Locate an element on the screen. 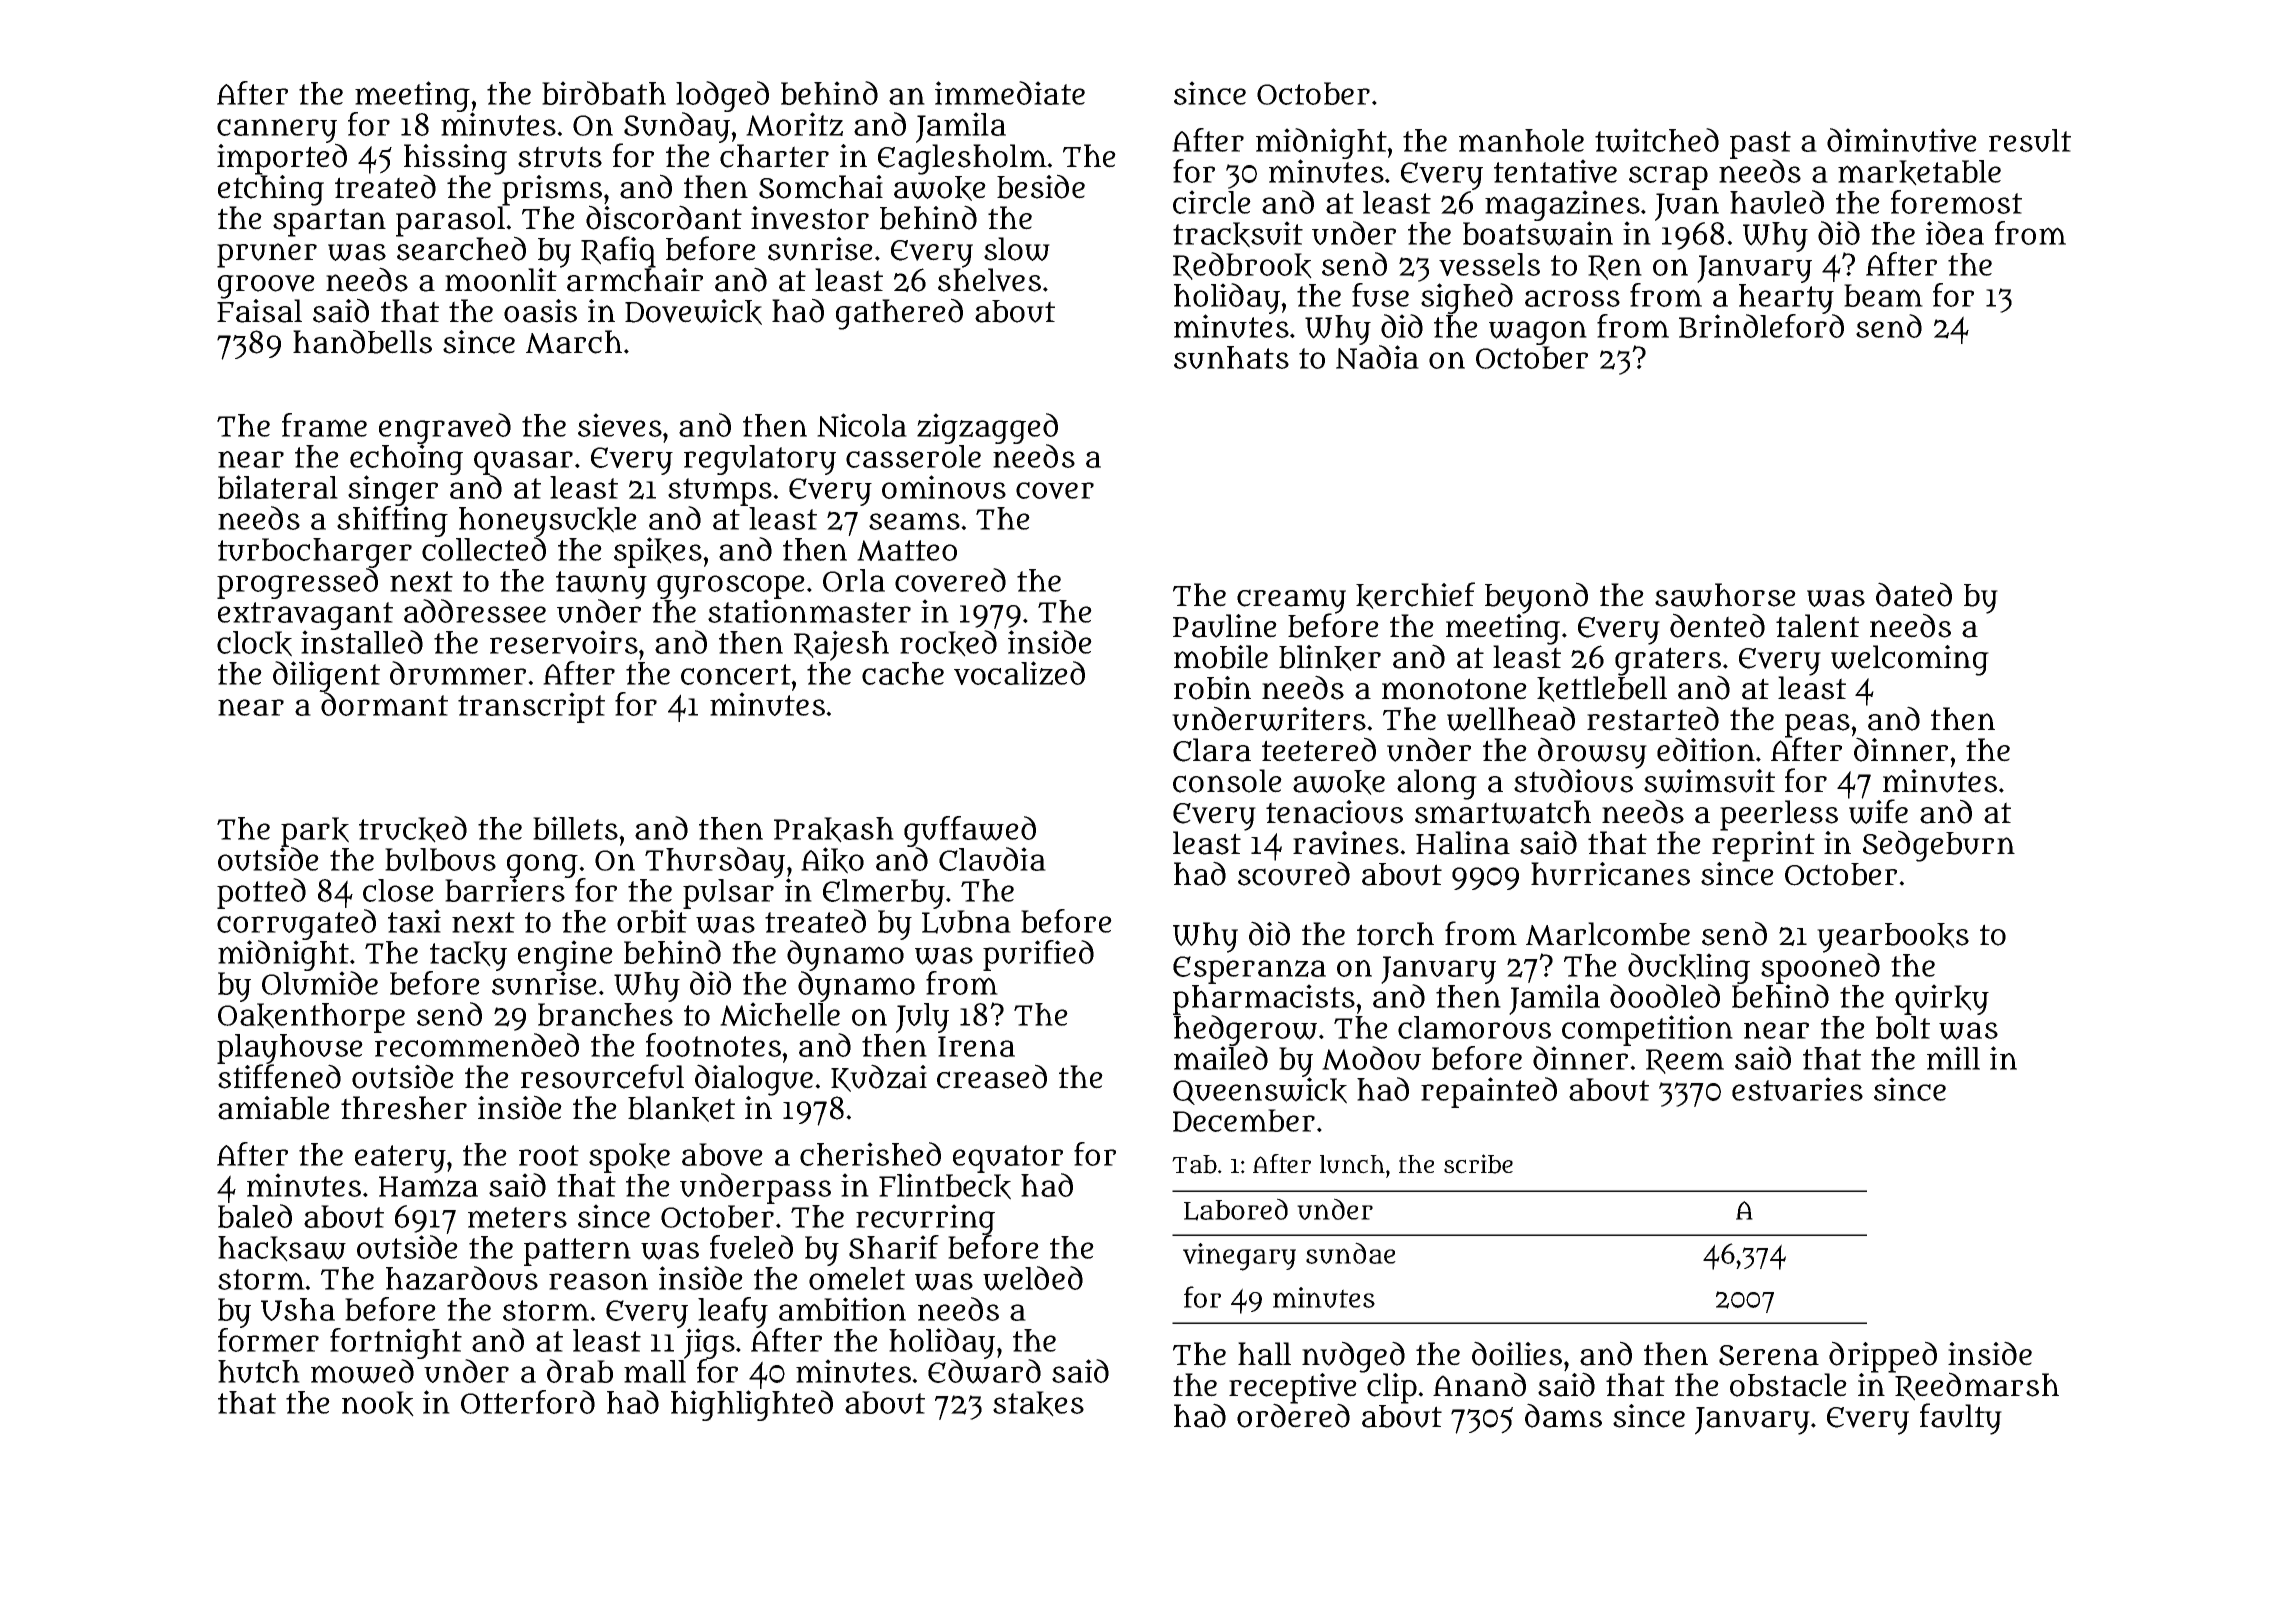 This screenshot has width=2292, height=1620. Oakenthorpe is located at coordinates (311, 1018).
